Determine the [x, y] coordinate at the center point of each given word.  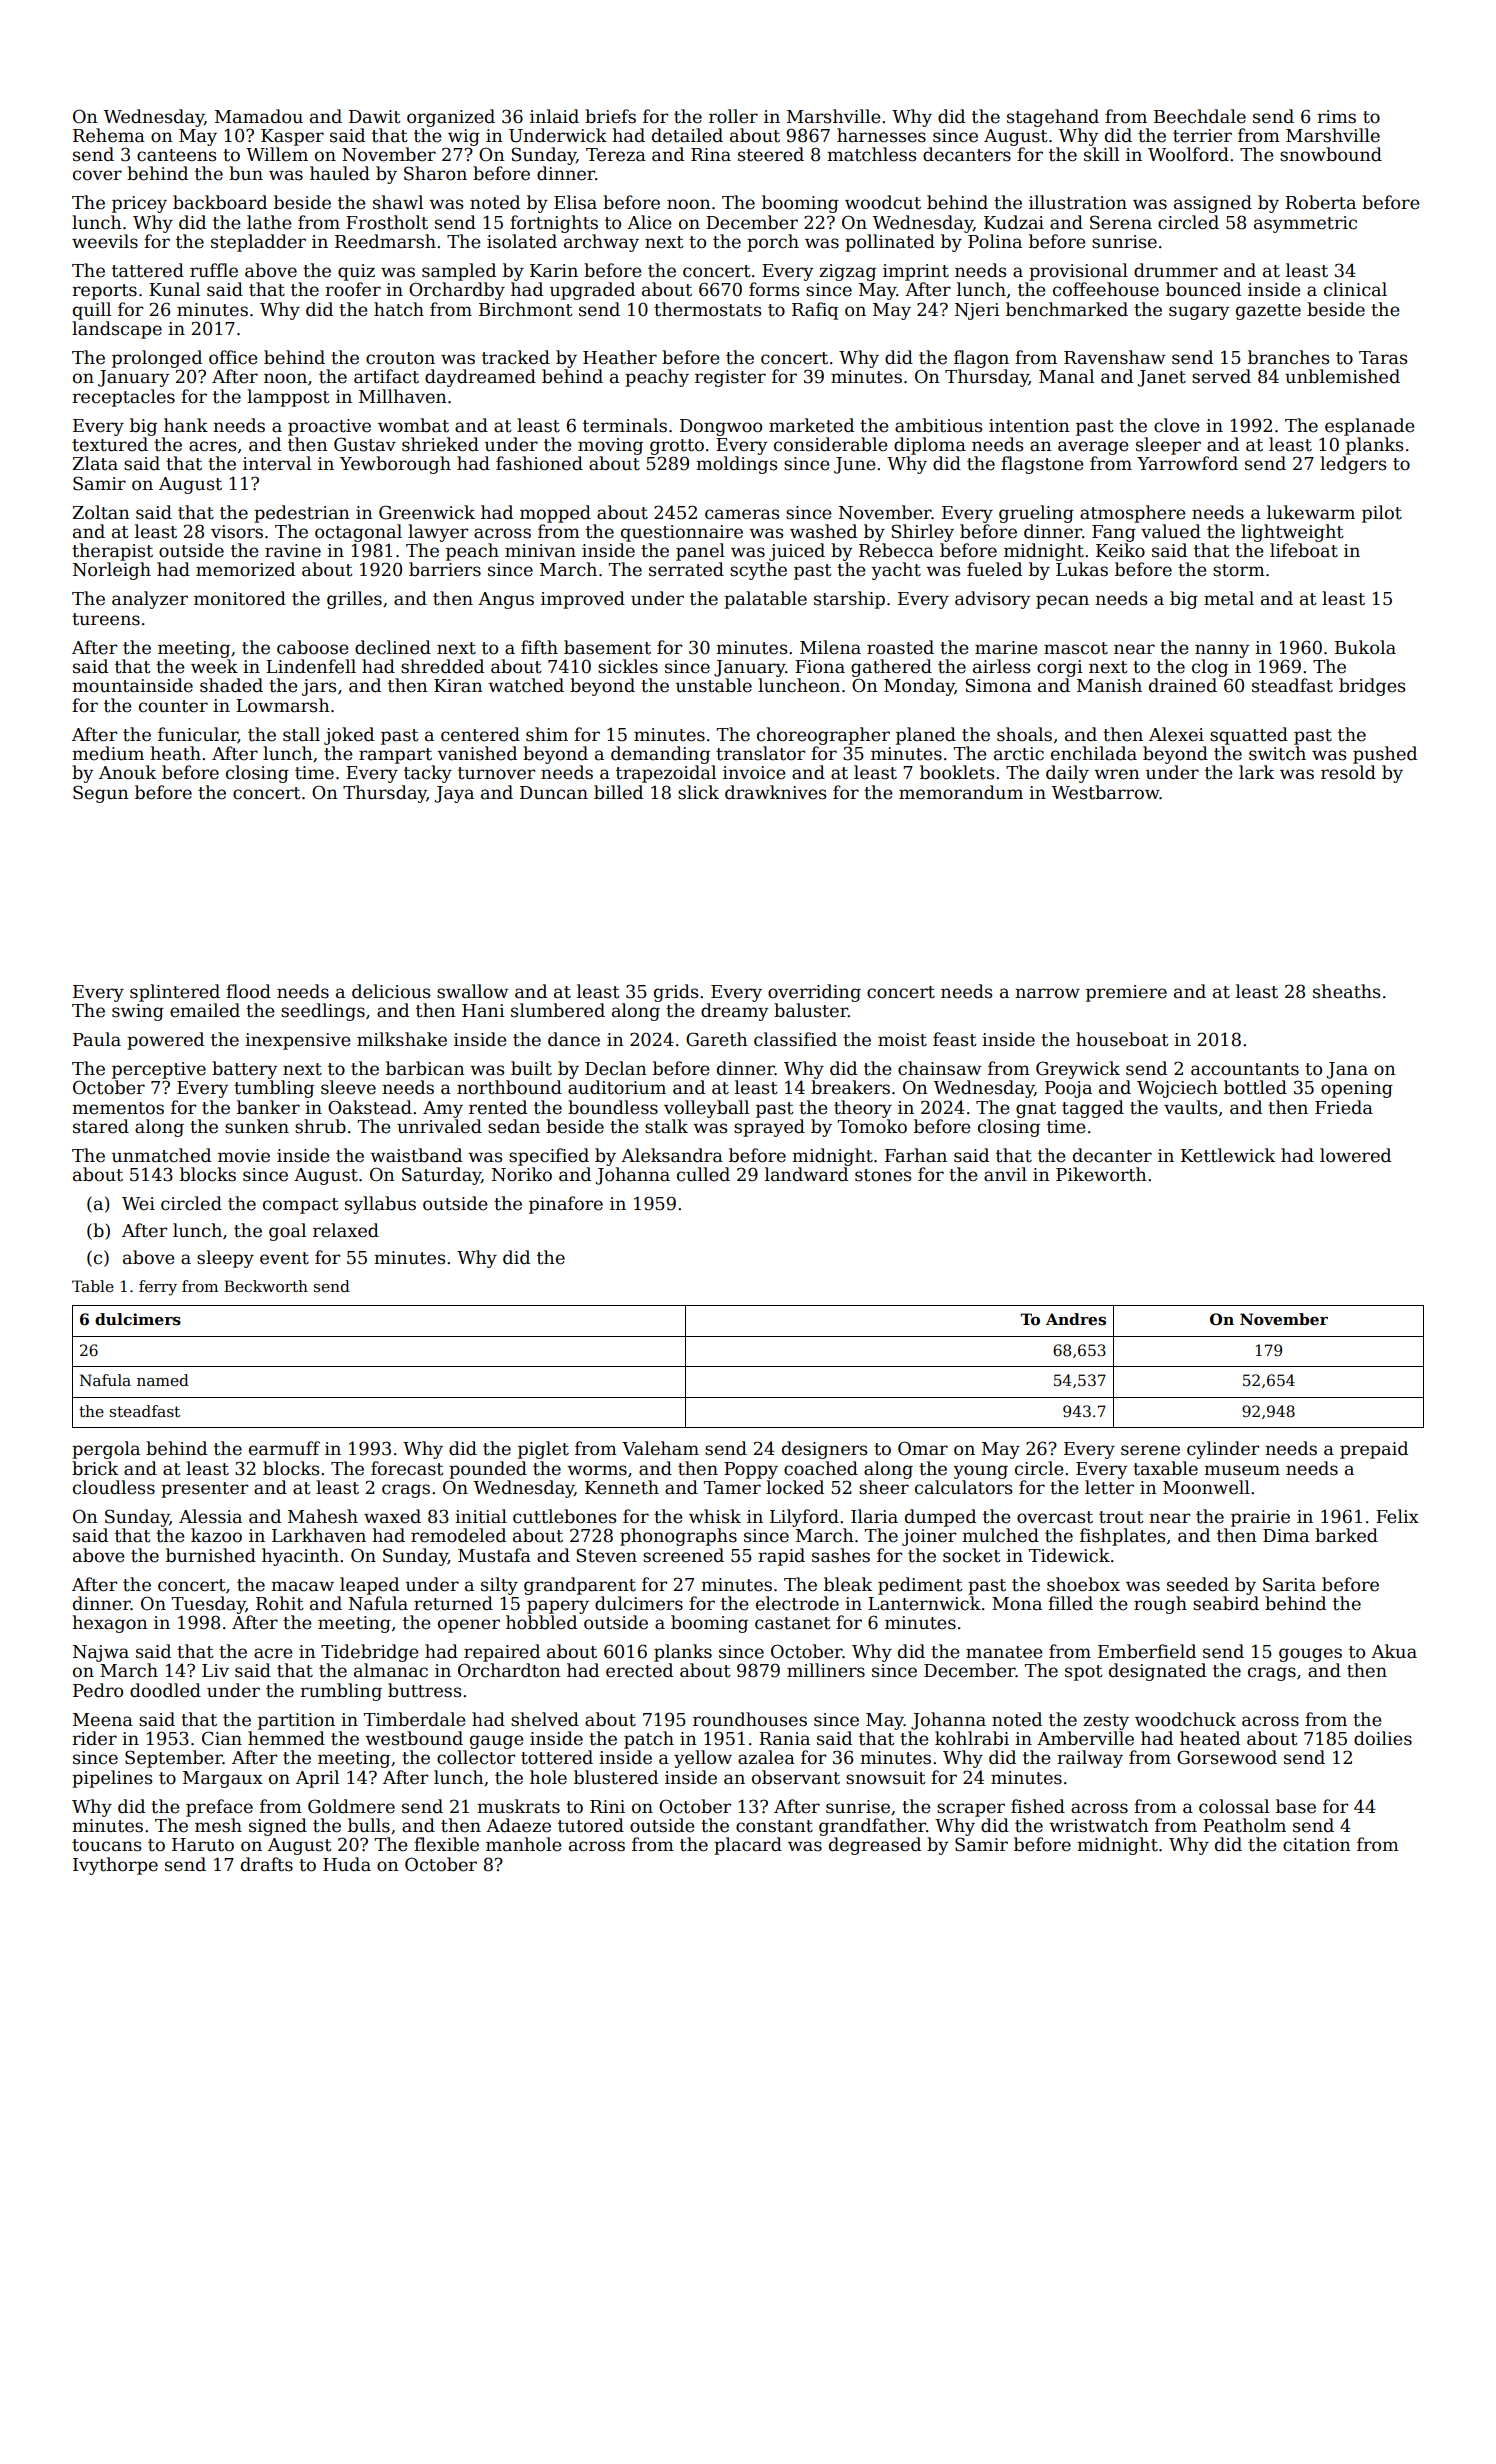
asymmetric [1305, 224]
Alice [649, 222]
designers [825, 1450]
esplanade [1370, 427]
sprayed [769, 1128]
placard [748, 1846]
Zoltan [101, 512]
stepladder [258, 243]
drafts [267, 1864]
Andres [1076, 1319]
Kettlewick [1228, 1155]
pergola [106, 1450]
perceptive [159, 1070]
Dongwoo [721, 427]
